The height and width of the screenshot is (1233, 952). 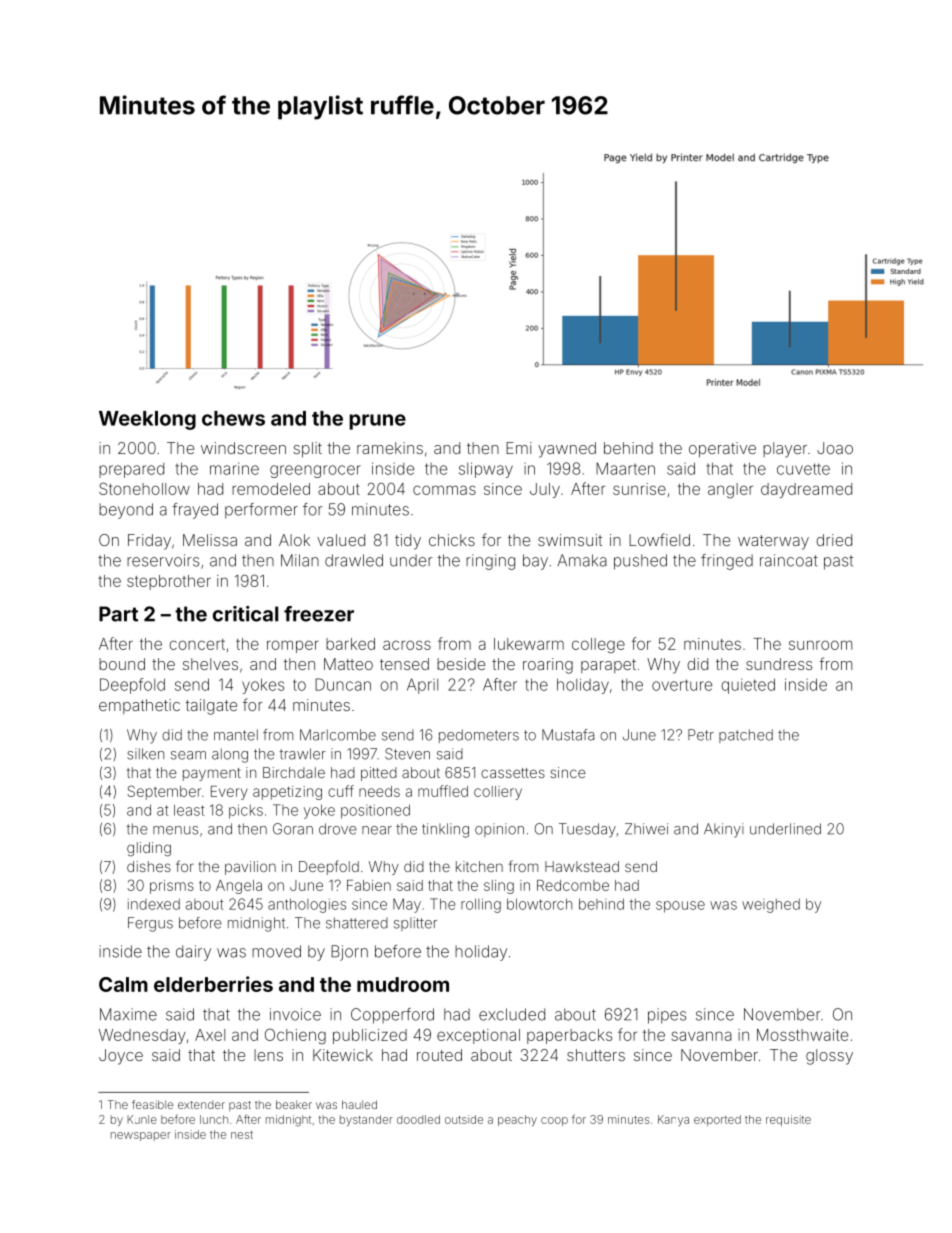 What do you see at coordinates (357, 923) in the screenshot?
I see `shattered` at bounding box center [357, 923].
